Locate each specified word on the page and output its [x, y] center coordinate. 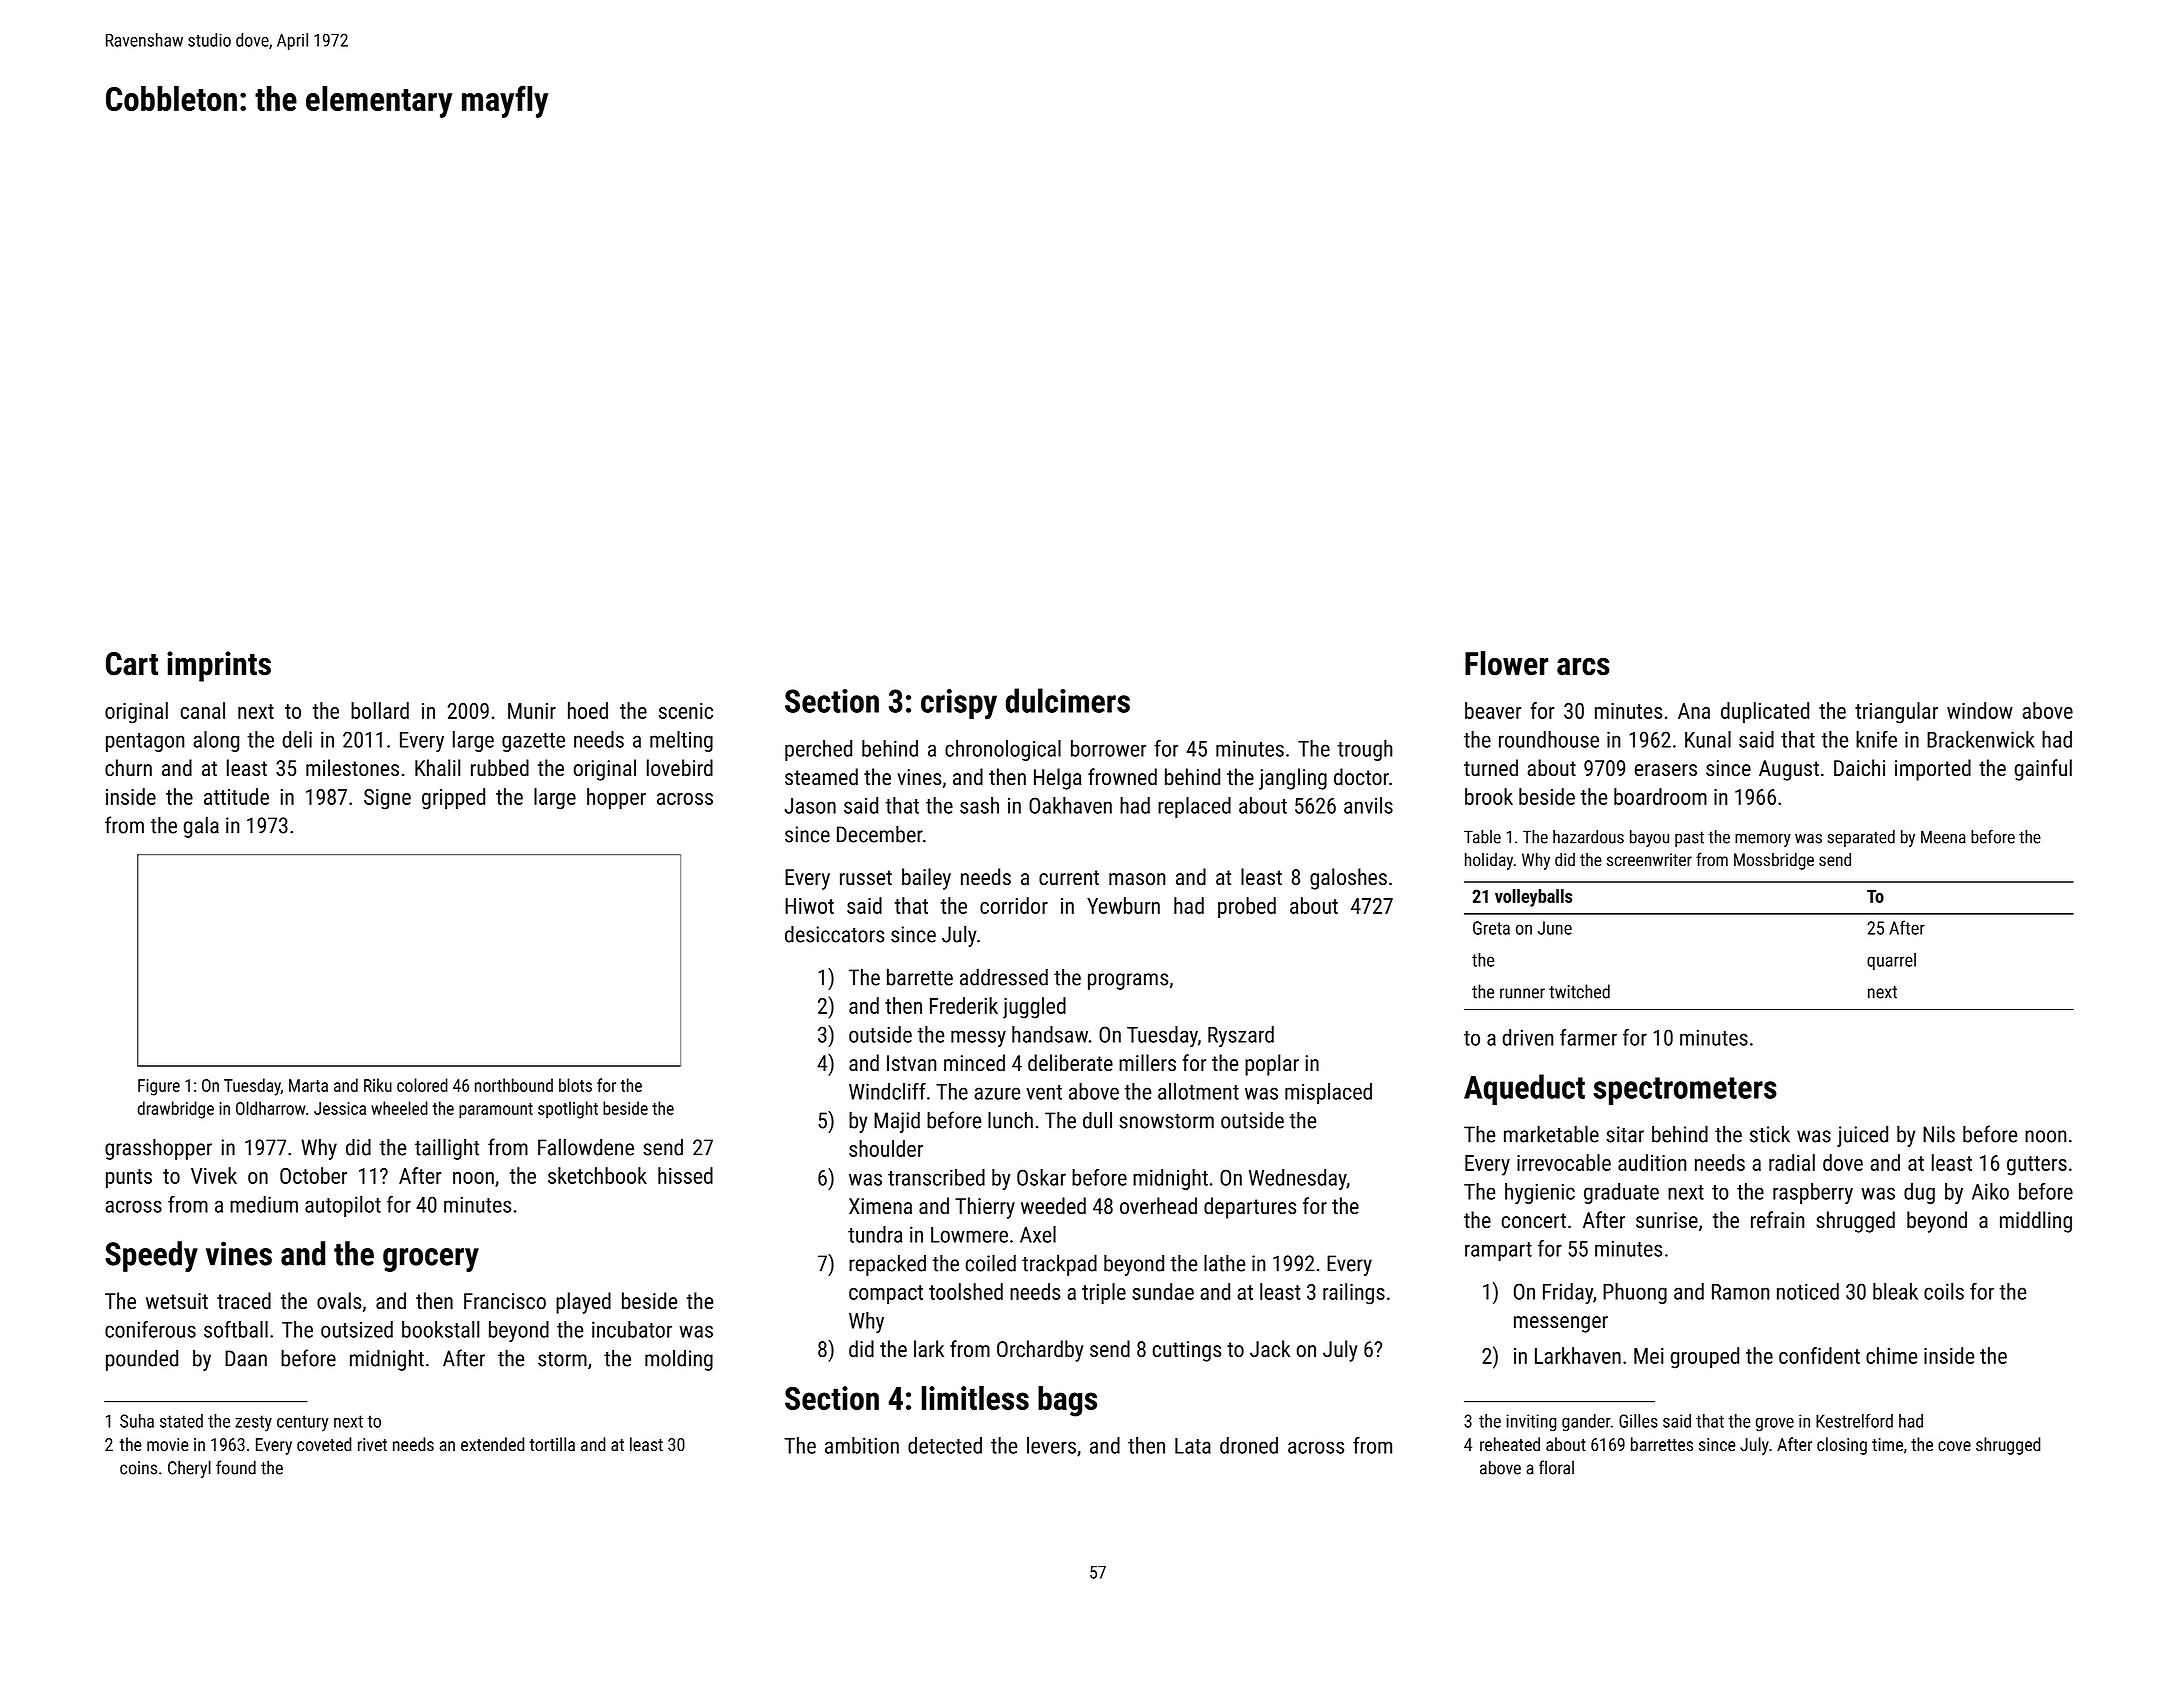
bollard [380, 710]
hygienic [1540, 1193]
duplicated [1765, 712]
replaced [1194, 807]
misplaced [1328, 1093]
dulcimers [1068, 700]
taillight [447, 1149]
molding [679, 1360]
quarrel [1891, 961]
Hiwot [809, 906]
